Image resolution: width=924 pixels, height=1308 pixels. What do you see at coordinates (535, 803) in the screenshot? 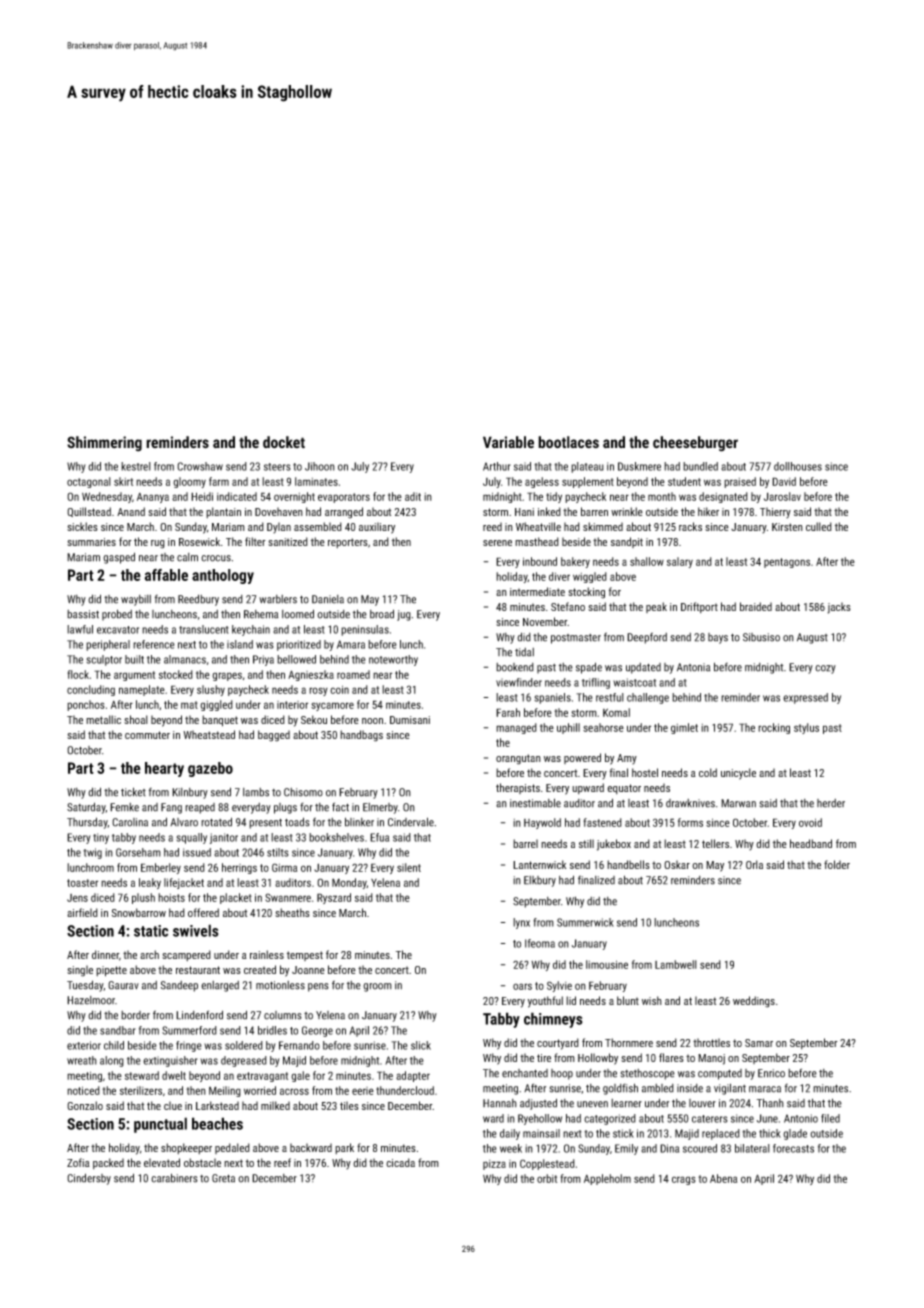
I see `inestimable` at bounding box center [535, 803].
